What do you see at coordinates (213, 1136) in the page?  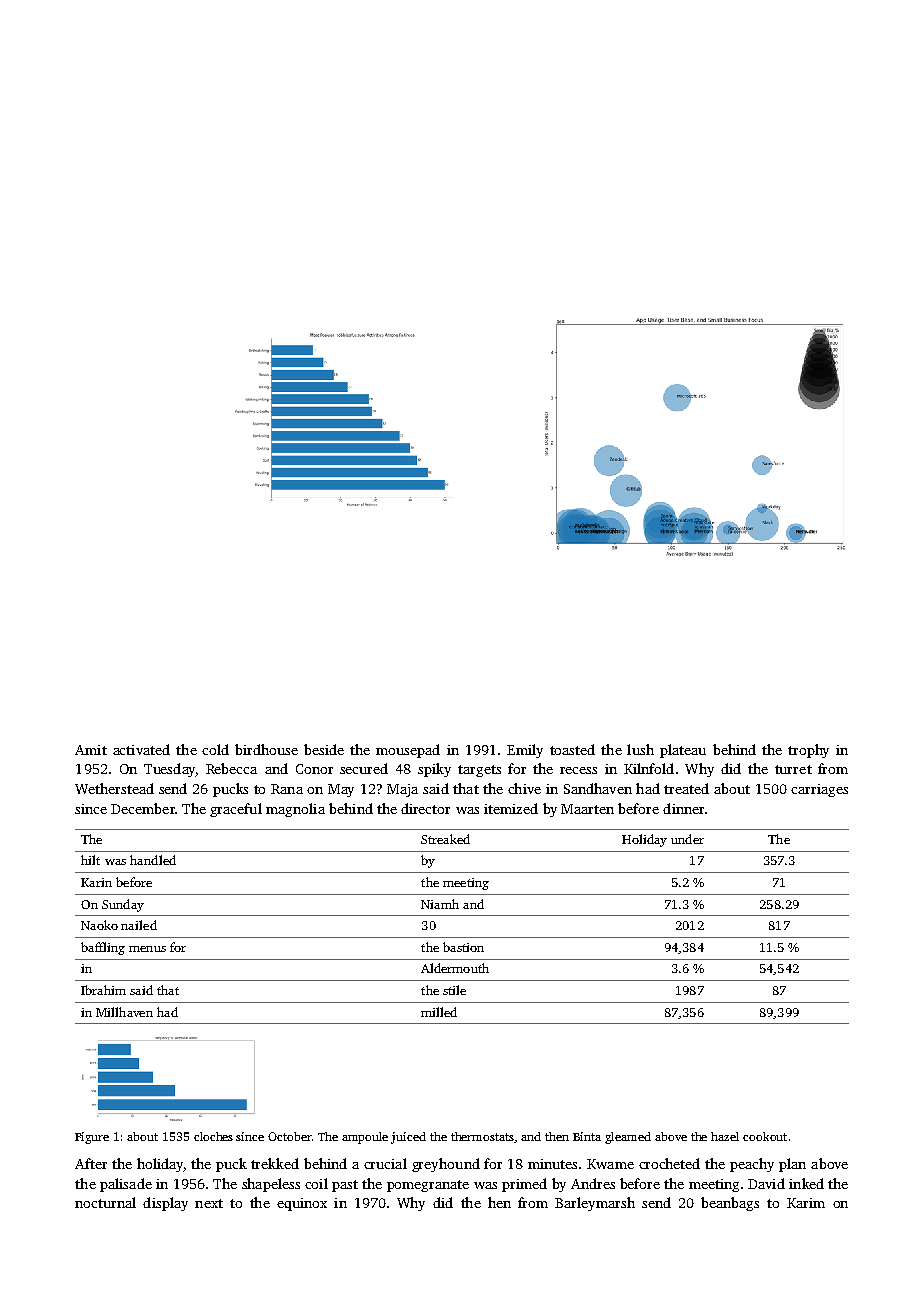 I see `cloches` at bounding box center [213, 1136].
